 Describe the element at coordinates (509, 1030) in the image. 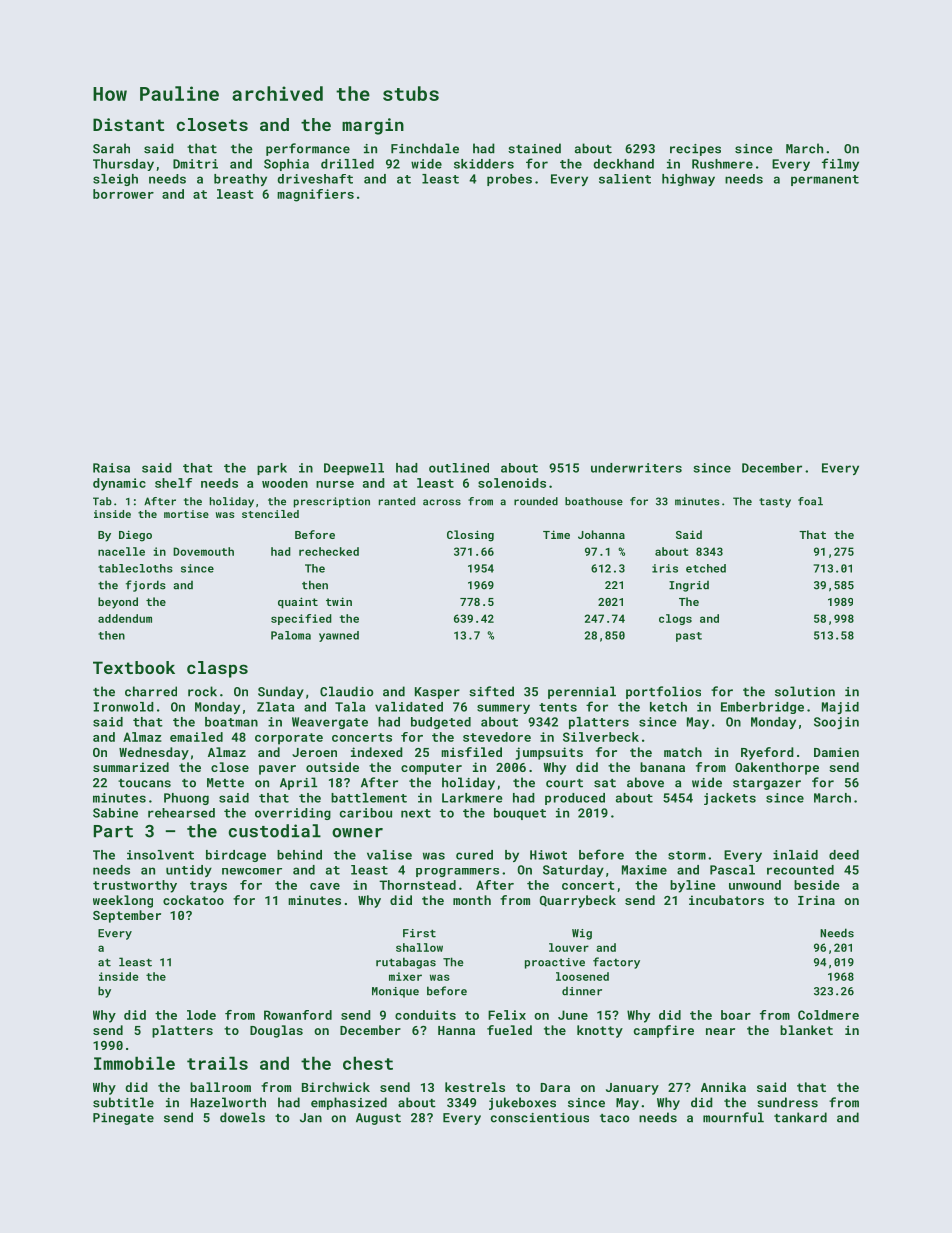

I see `fueled` at that location.
